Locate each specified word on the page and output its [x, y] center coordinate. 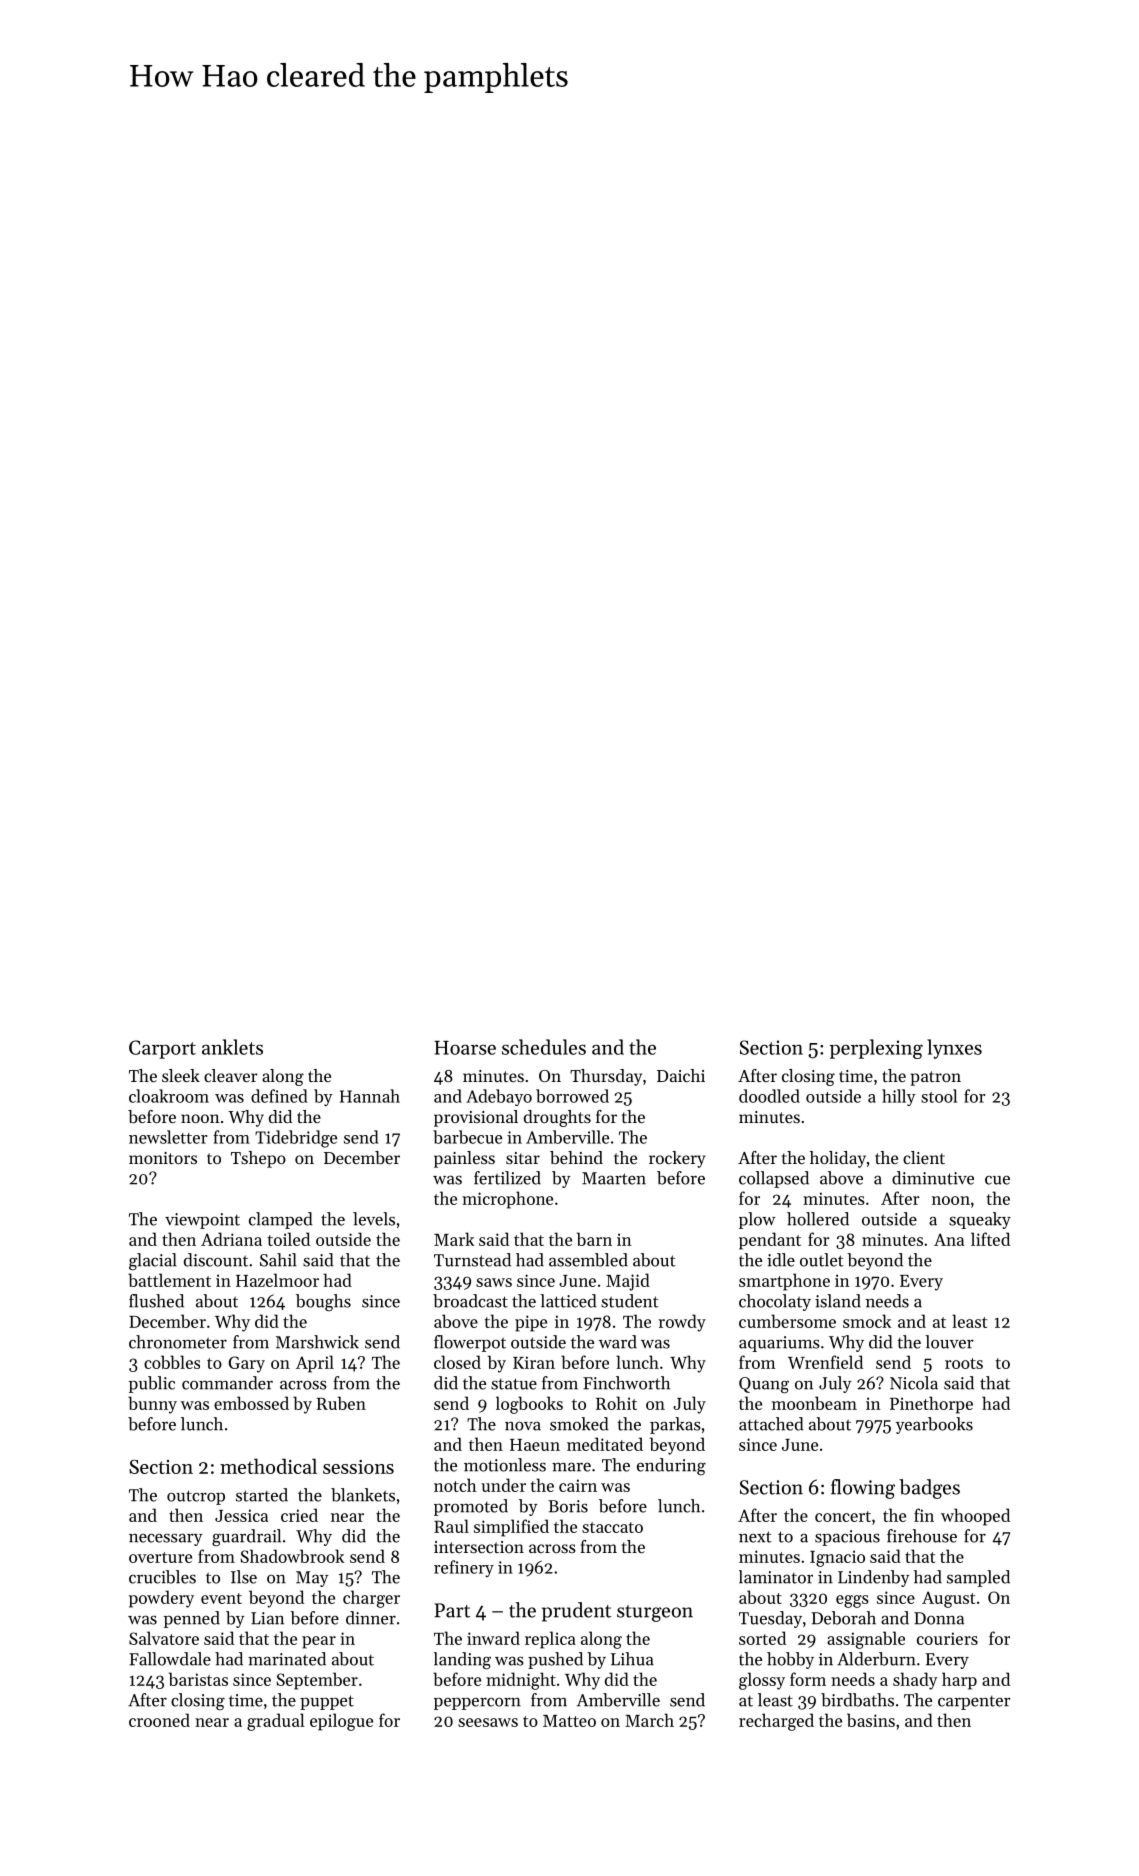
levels [374, 1219]
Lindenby [873, 1578]
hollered [818, 1219]
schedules [544, 1047]
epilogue [341, 1722]
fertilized [507, 1178]
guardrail [246, 1538]
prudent [576, 1612]
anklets [232, 1047]
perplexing [876, 1049]
